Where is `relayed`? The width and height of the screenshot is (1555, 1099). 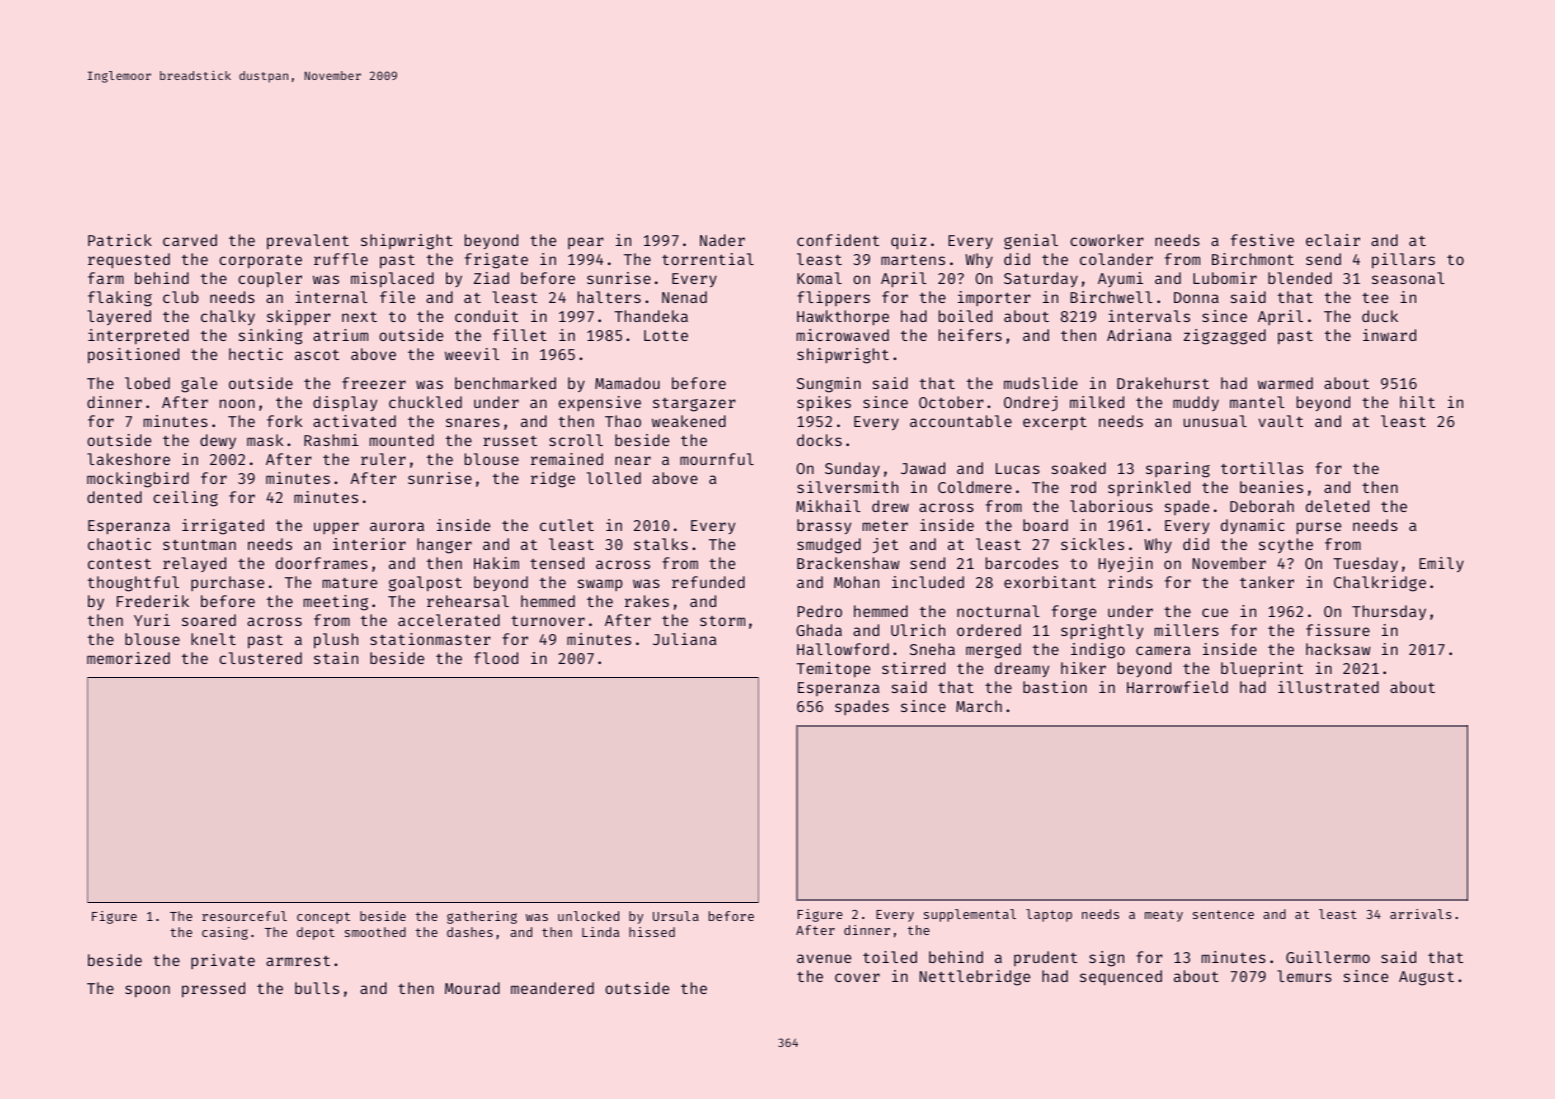
relayed is located at coordinates (194, 564).
